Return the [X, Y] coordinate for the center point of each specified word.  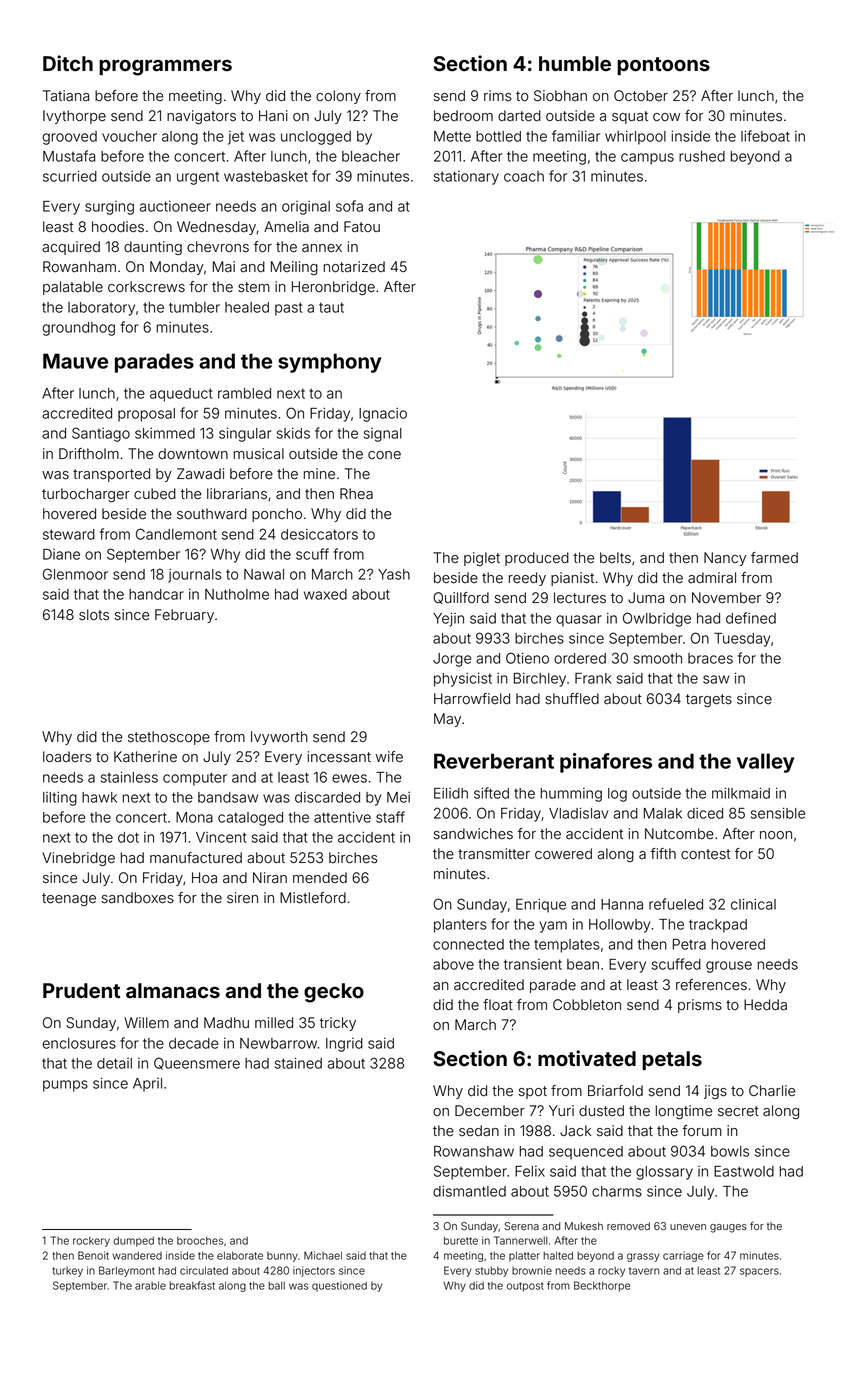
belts [615, 558]
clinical [753, 904]
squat [630, 117]
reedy [527, 579]
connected [468, 944]
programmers [165, 67]
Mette [452, 136]
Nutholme [237, 594]
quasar [579, 621]
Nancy [725, 559]
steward [69, 534]
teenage [69, 899]
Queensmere [197, 1063]
